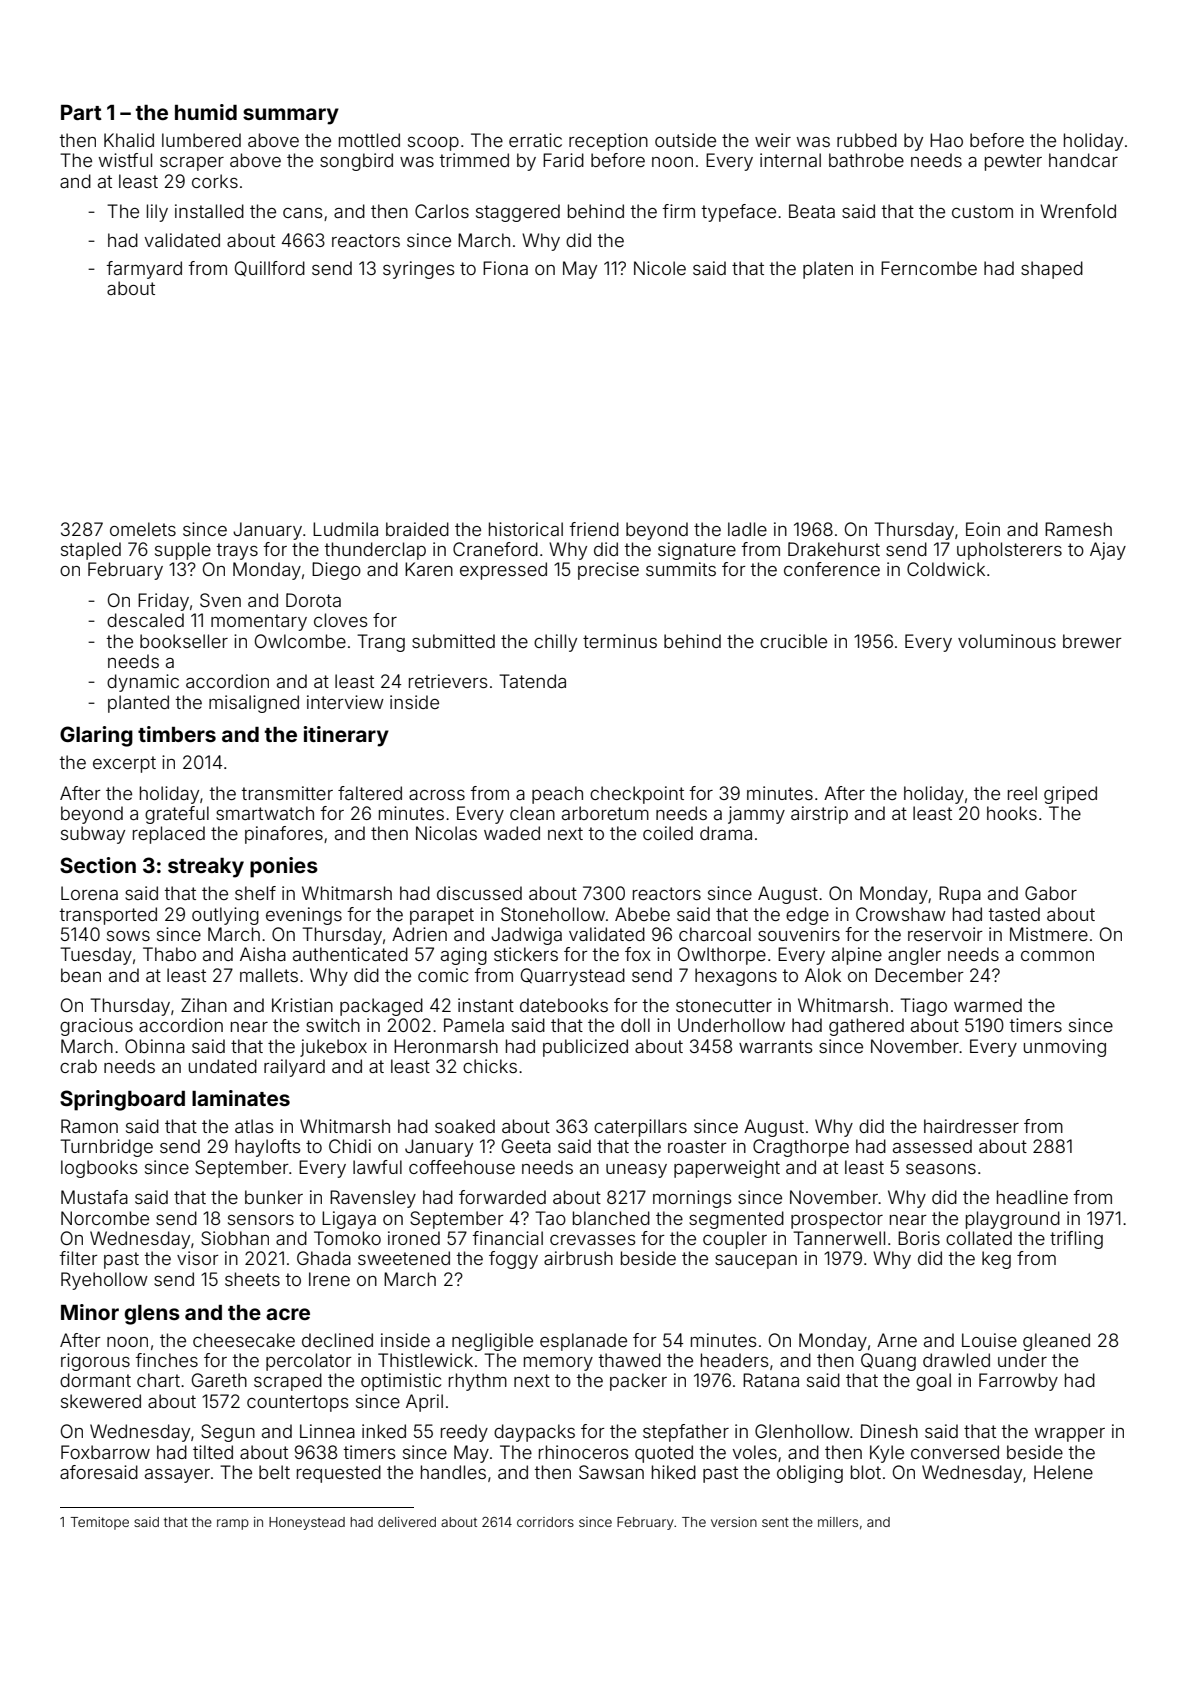 Image resolution: width=1190 pixels, height=1683 pixels. What do you see at coordinates (983, 529) in the document?
I see `Eoin` at bounding box center [983, 529].
